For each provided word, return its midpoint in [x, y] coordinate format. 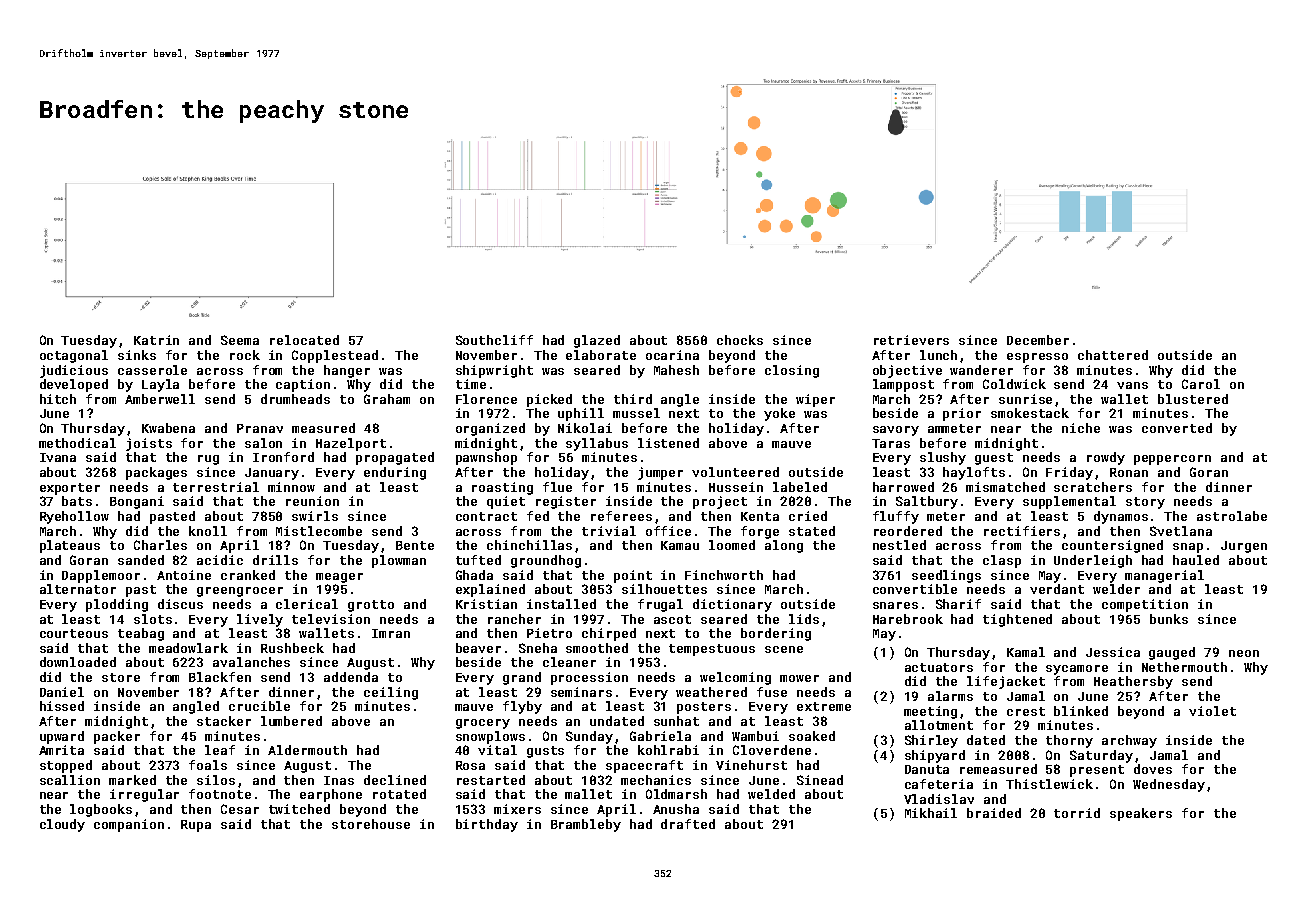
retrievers [911, 340]
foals [208, 765]
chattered [1113, 355]
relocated [304, 340]
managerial [1164, 576]
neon [1244, 653]
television [331, 619]
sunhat [676, 721]
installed [561, 604]
